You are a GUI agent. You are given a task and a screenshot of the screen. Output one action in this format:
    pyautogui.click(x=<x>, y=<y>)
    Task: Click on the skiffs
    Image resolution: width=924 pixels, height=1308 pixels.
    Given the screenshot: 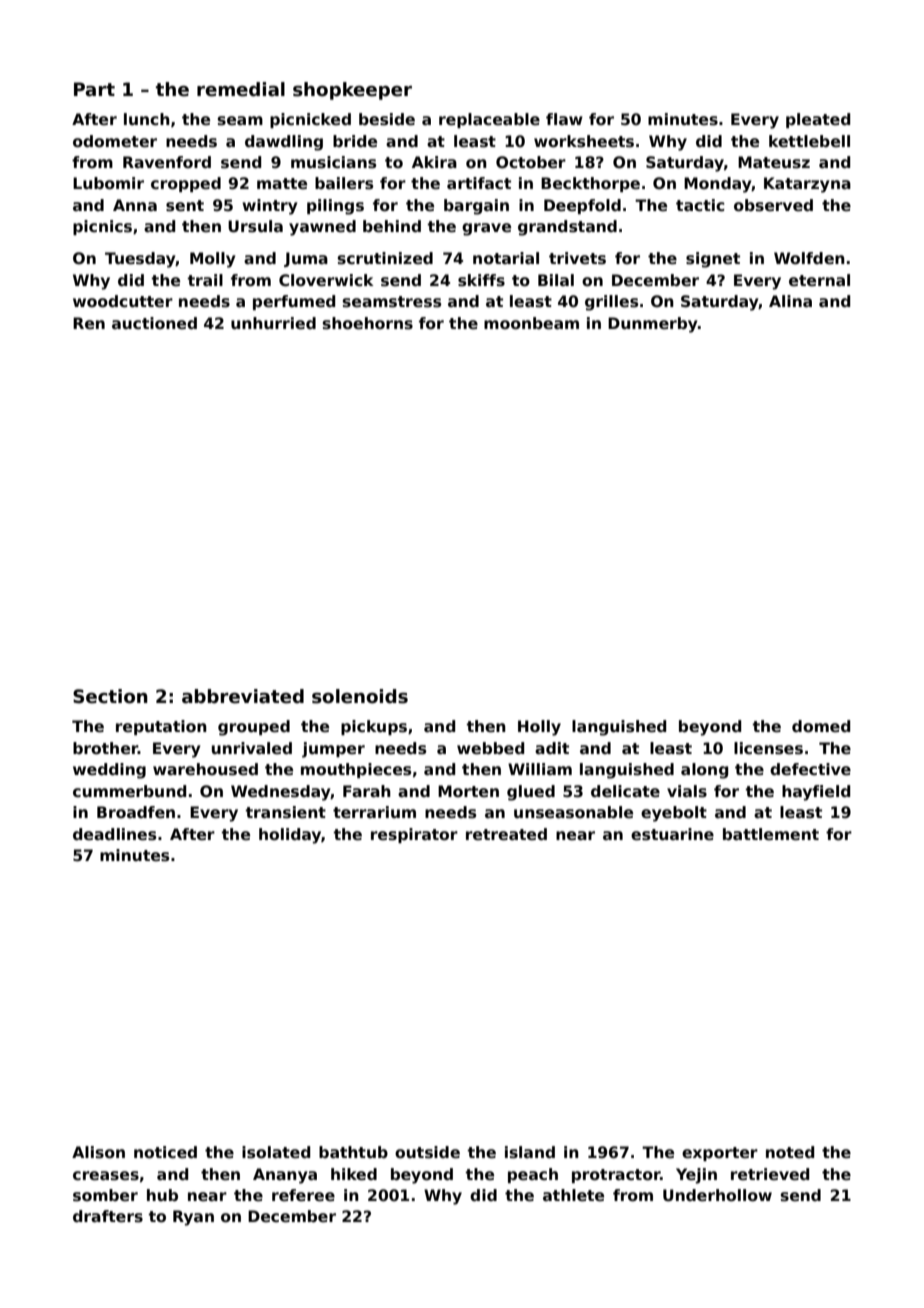 What is the action you would take?
    pyautogui.click(x=481, y=280)
